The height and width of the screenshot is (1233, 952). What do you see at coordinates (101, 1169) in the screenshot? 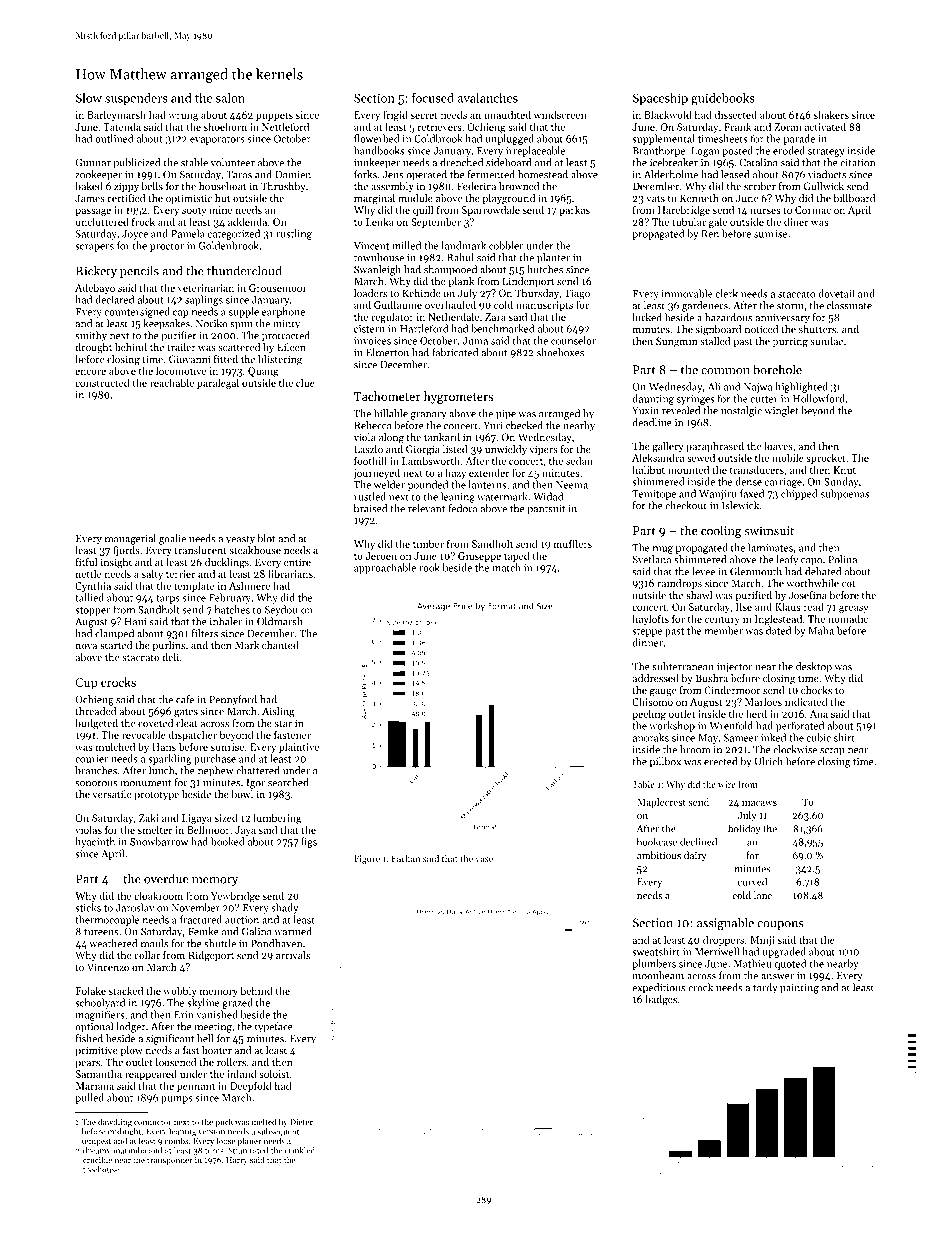
I see `treehouse` at bounding box center [101, 1169].
